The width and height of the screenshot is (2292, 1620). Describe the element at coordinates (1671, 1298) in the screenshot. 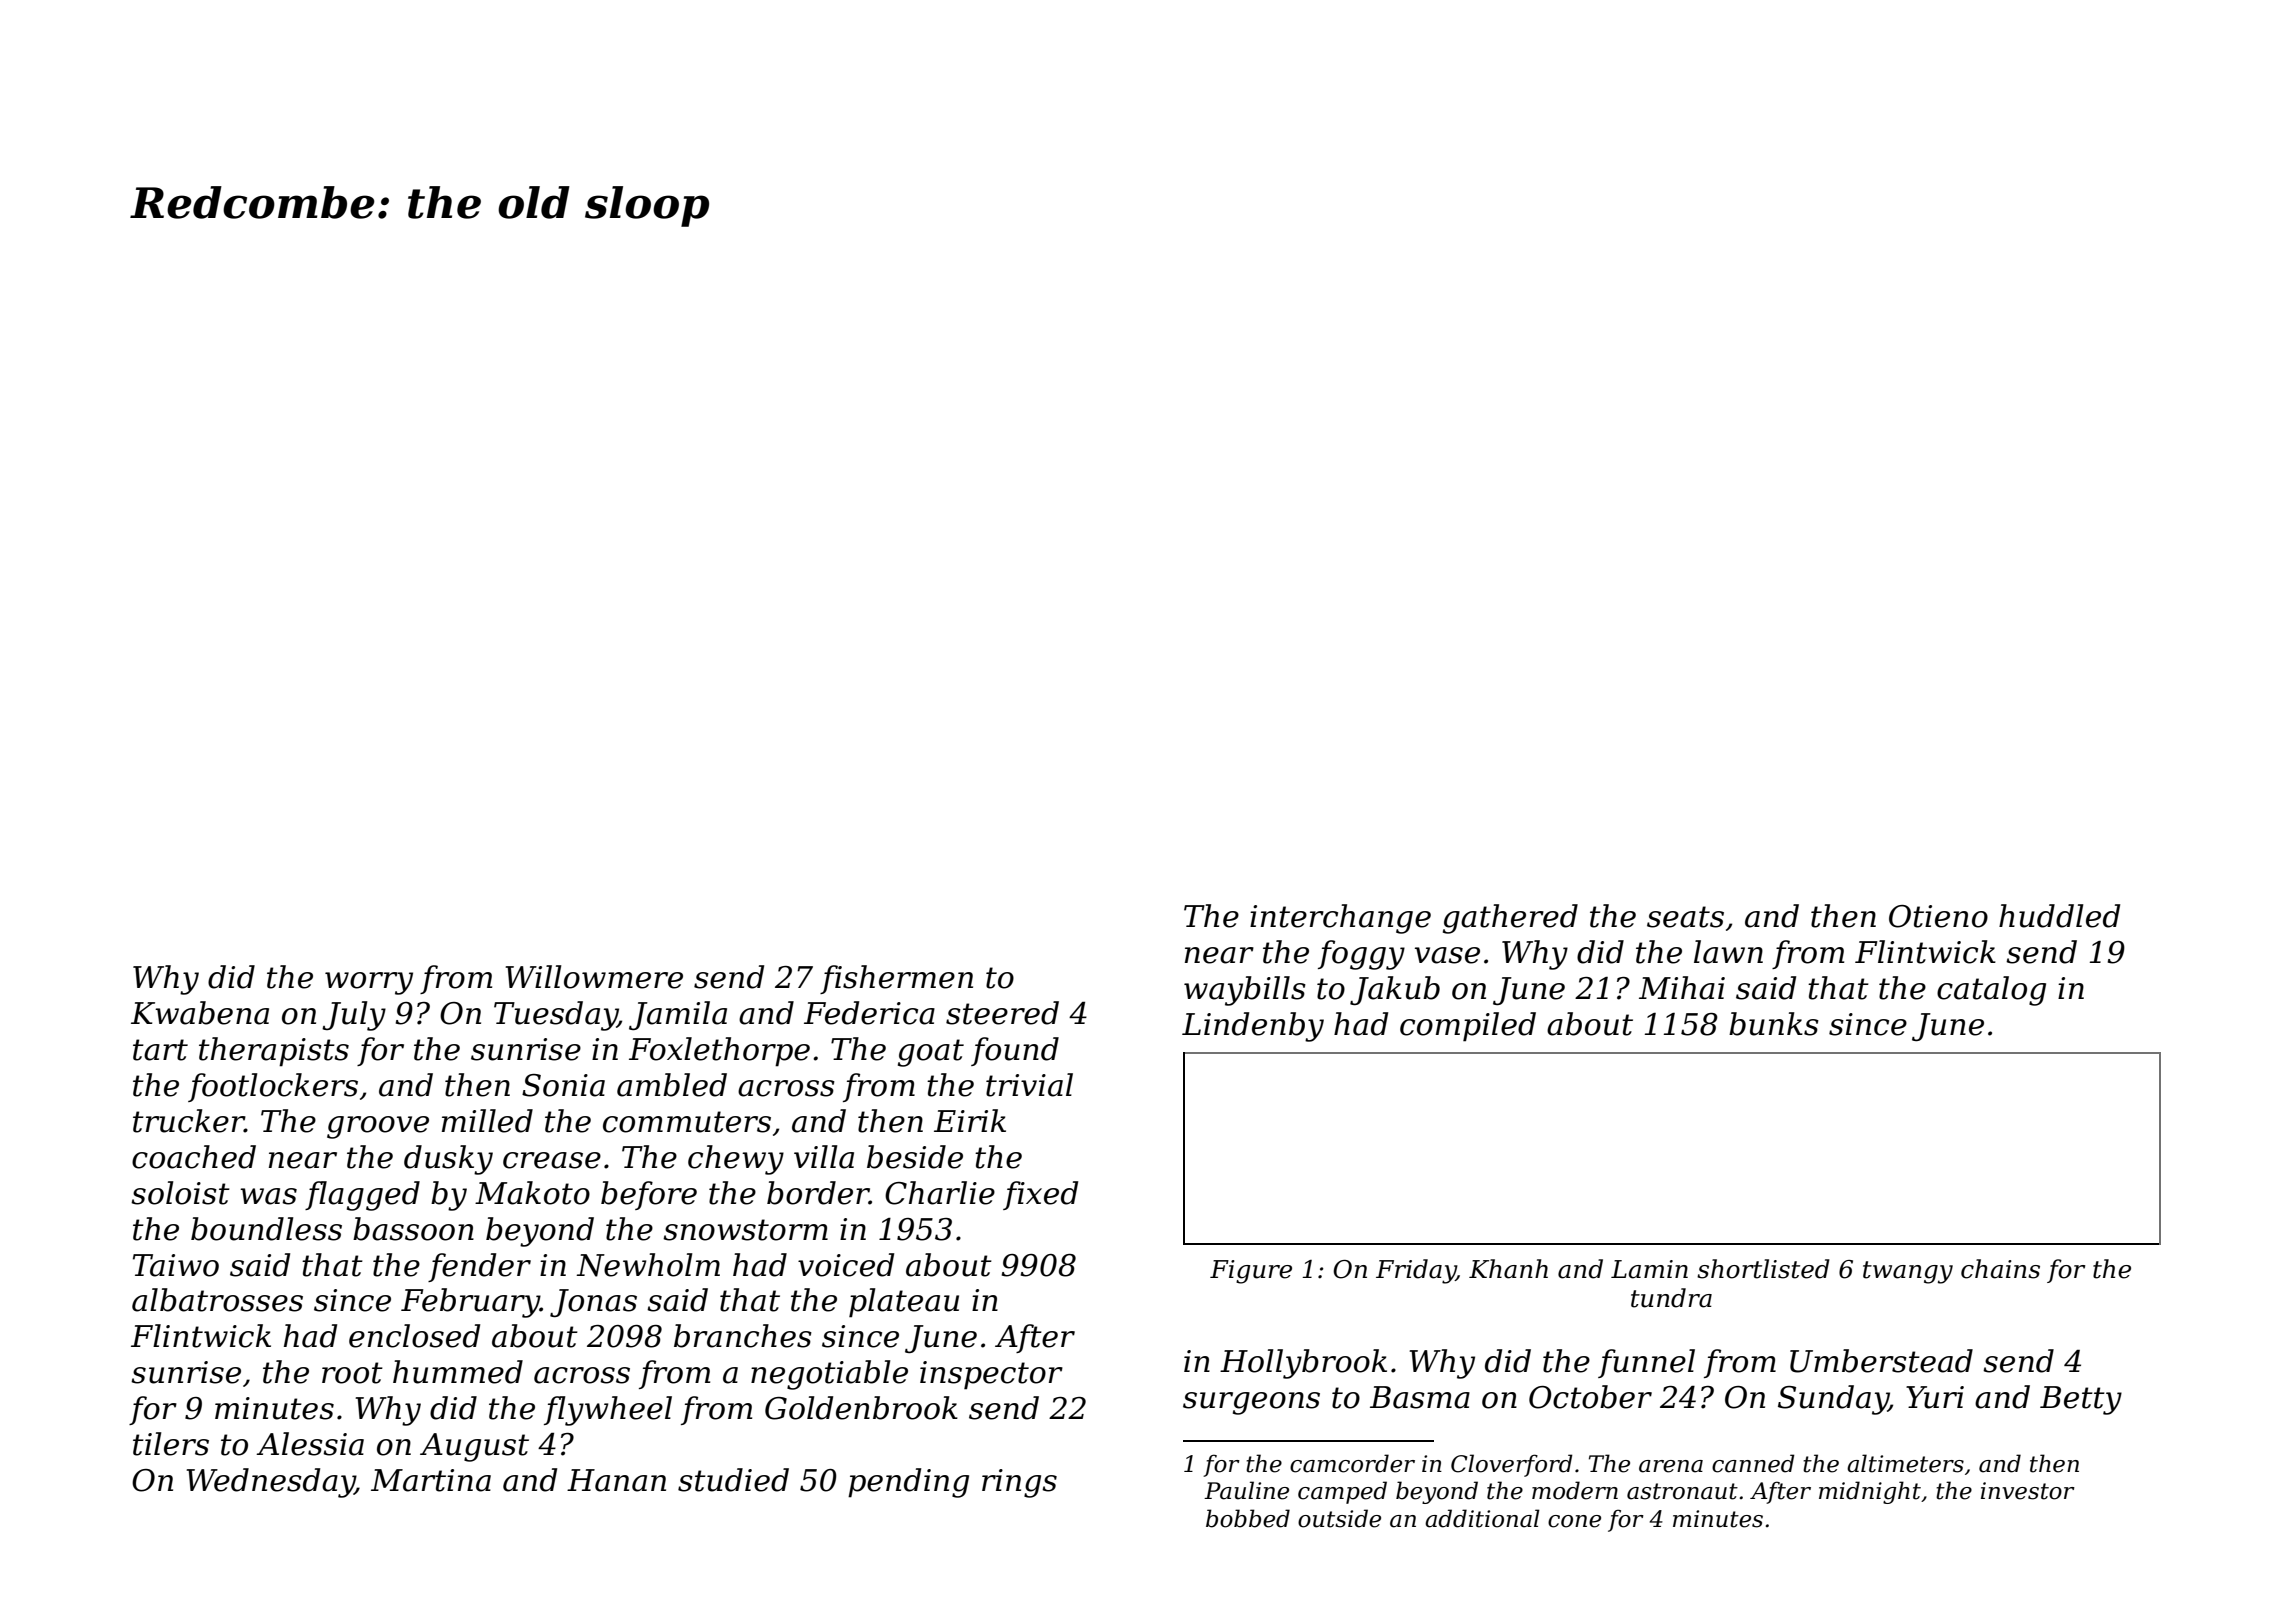

I see `tundra` at that location.
